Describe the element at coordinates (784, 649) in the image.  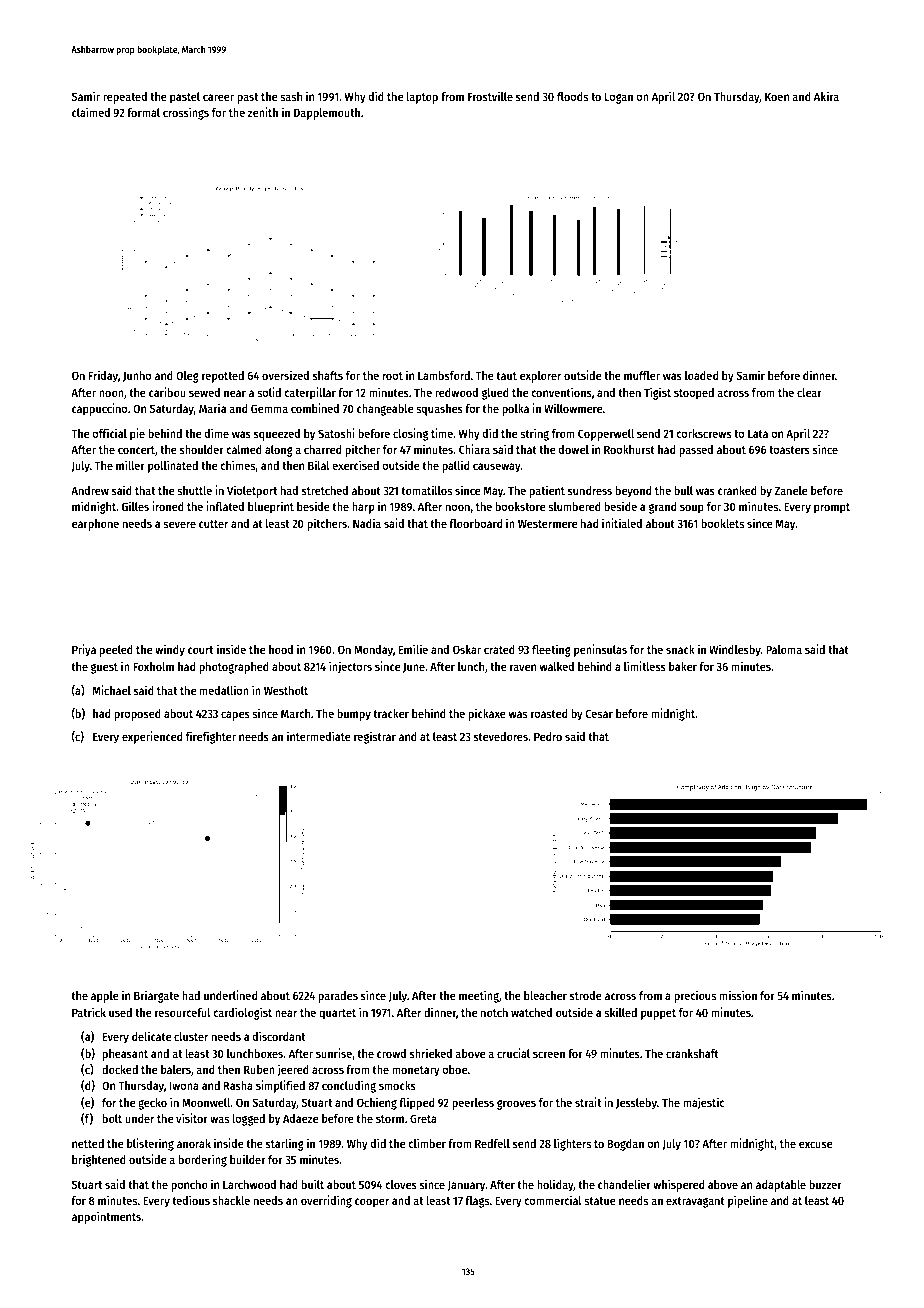
I see `Paloma` at that location.
